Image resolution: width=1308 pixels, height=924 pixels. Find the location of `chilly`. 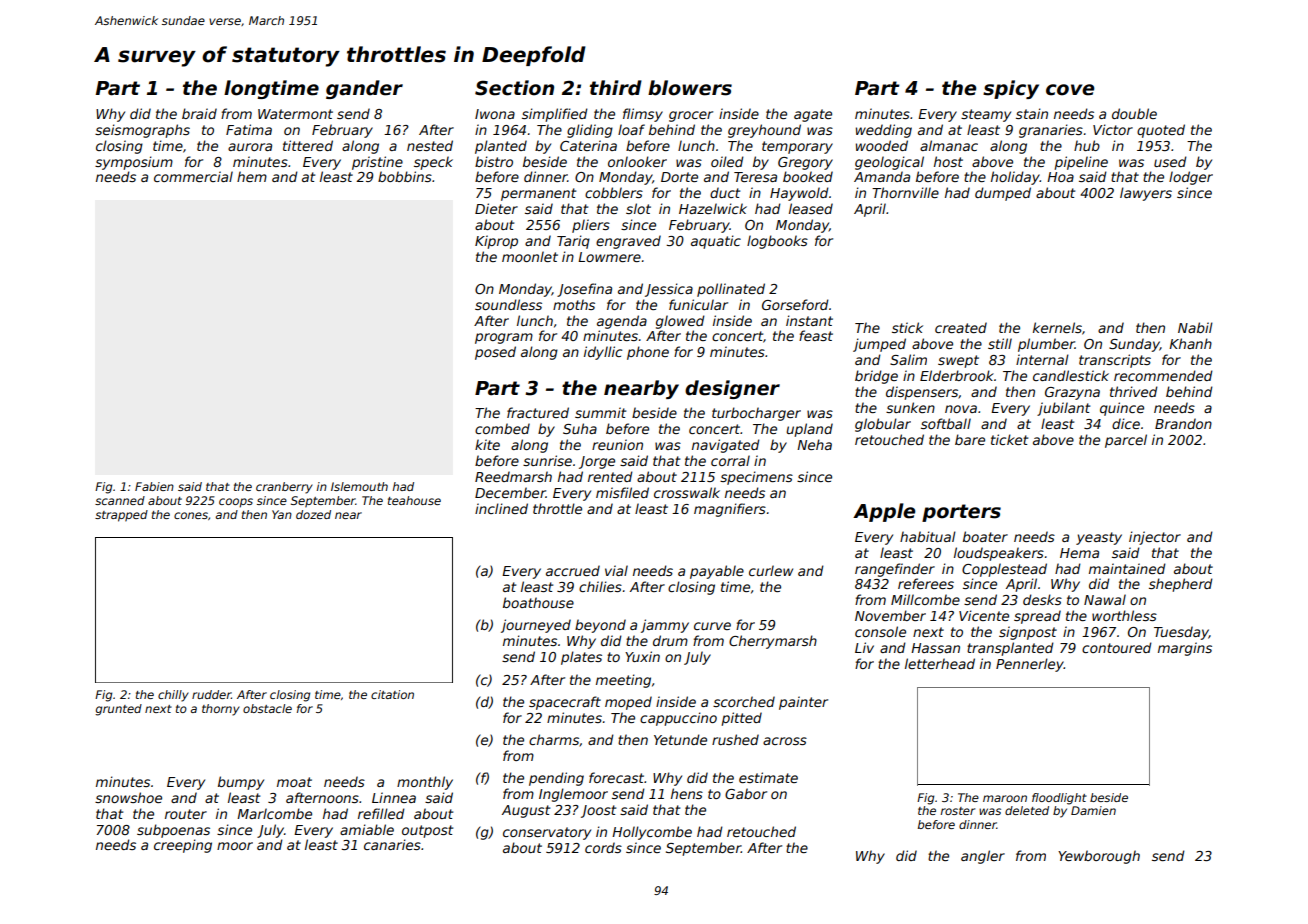

chilly is located at coordinates (173, 696).
